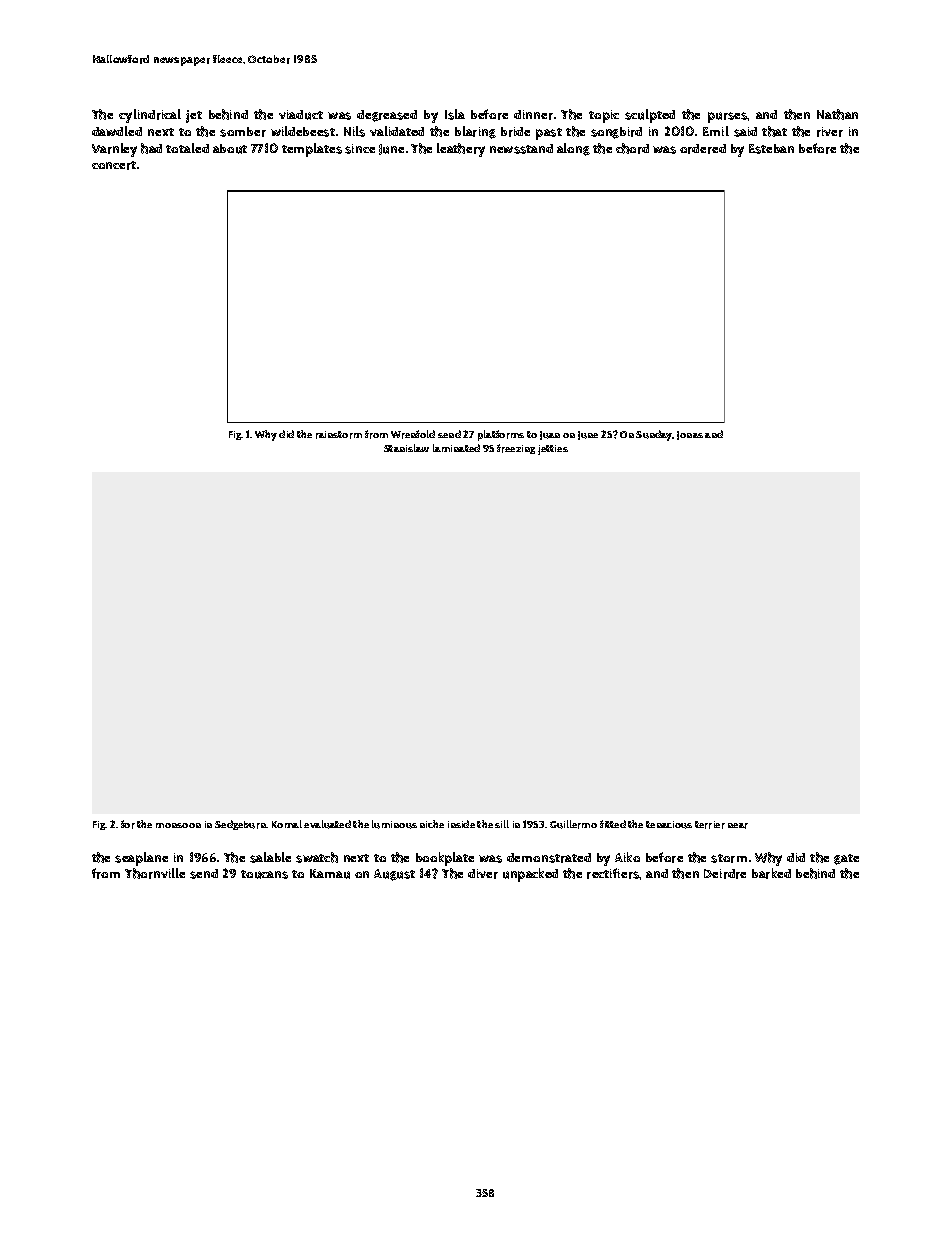  Describe the element at coordinates (114, 165) in the screenshot. I see `concert` at that location.
